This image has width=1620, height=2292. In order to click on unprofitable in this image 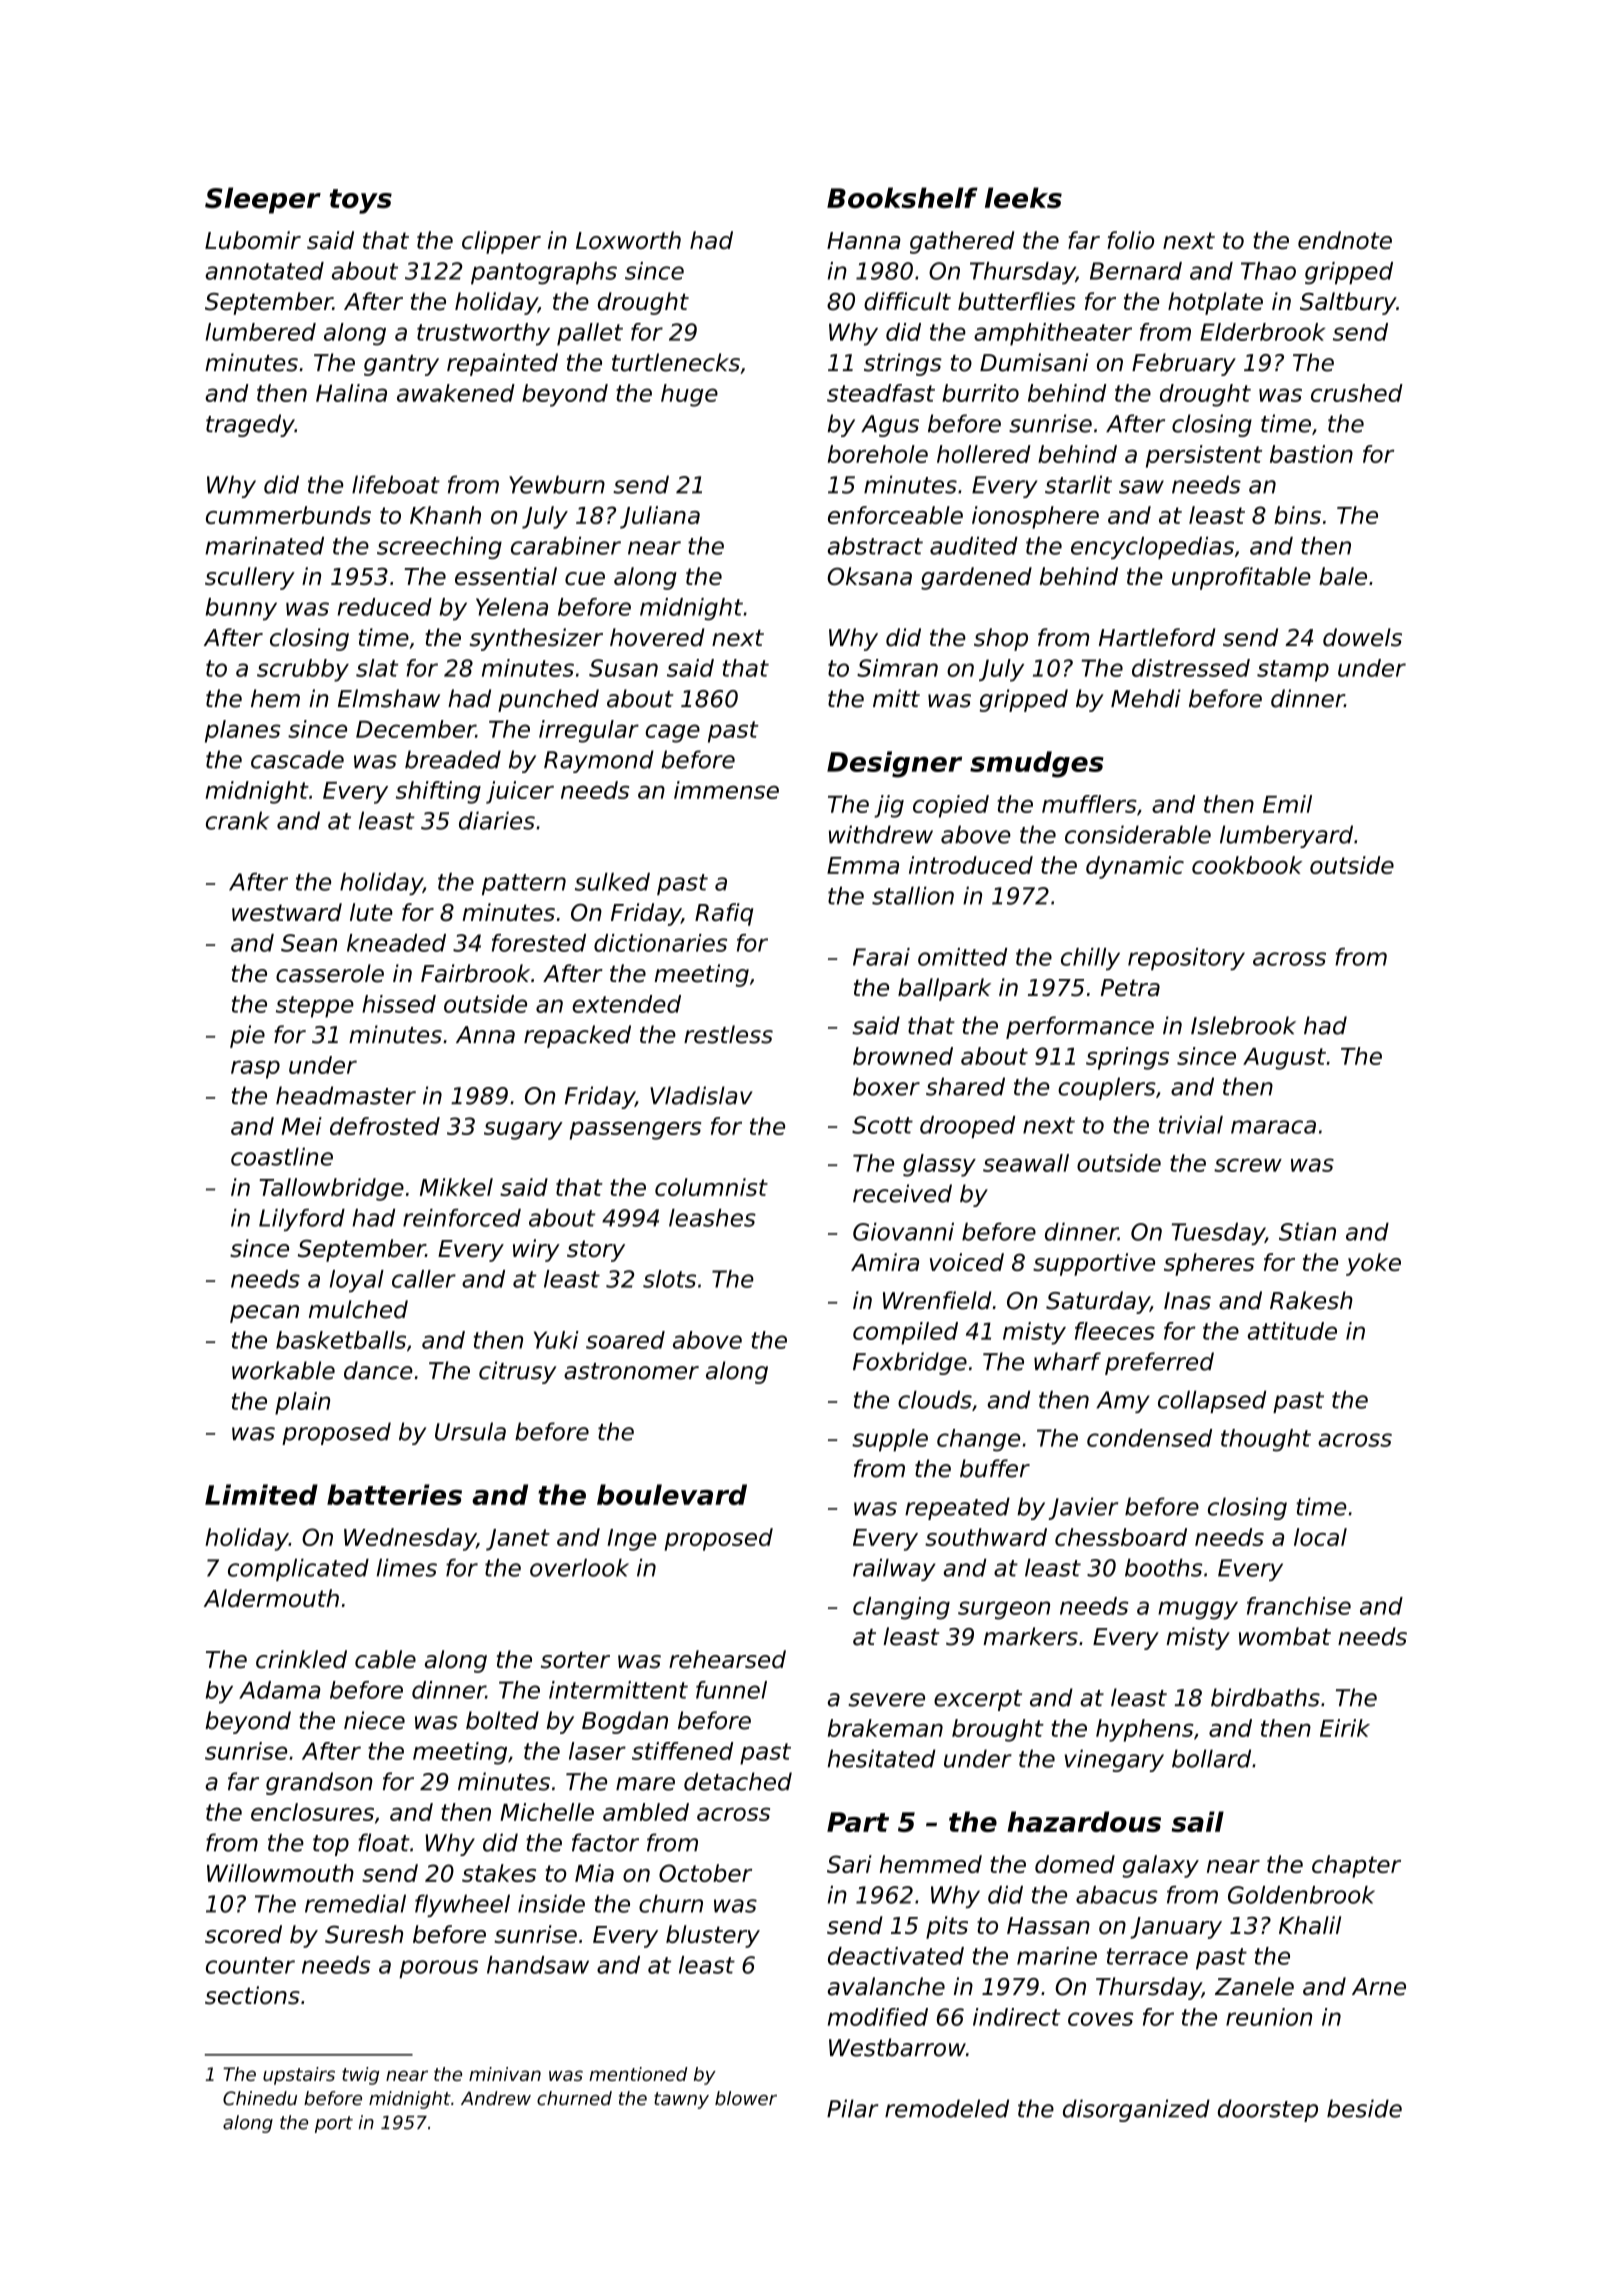, I will do `click(1241, 578)`.
